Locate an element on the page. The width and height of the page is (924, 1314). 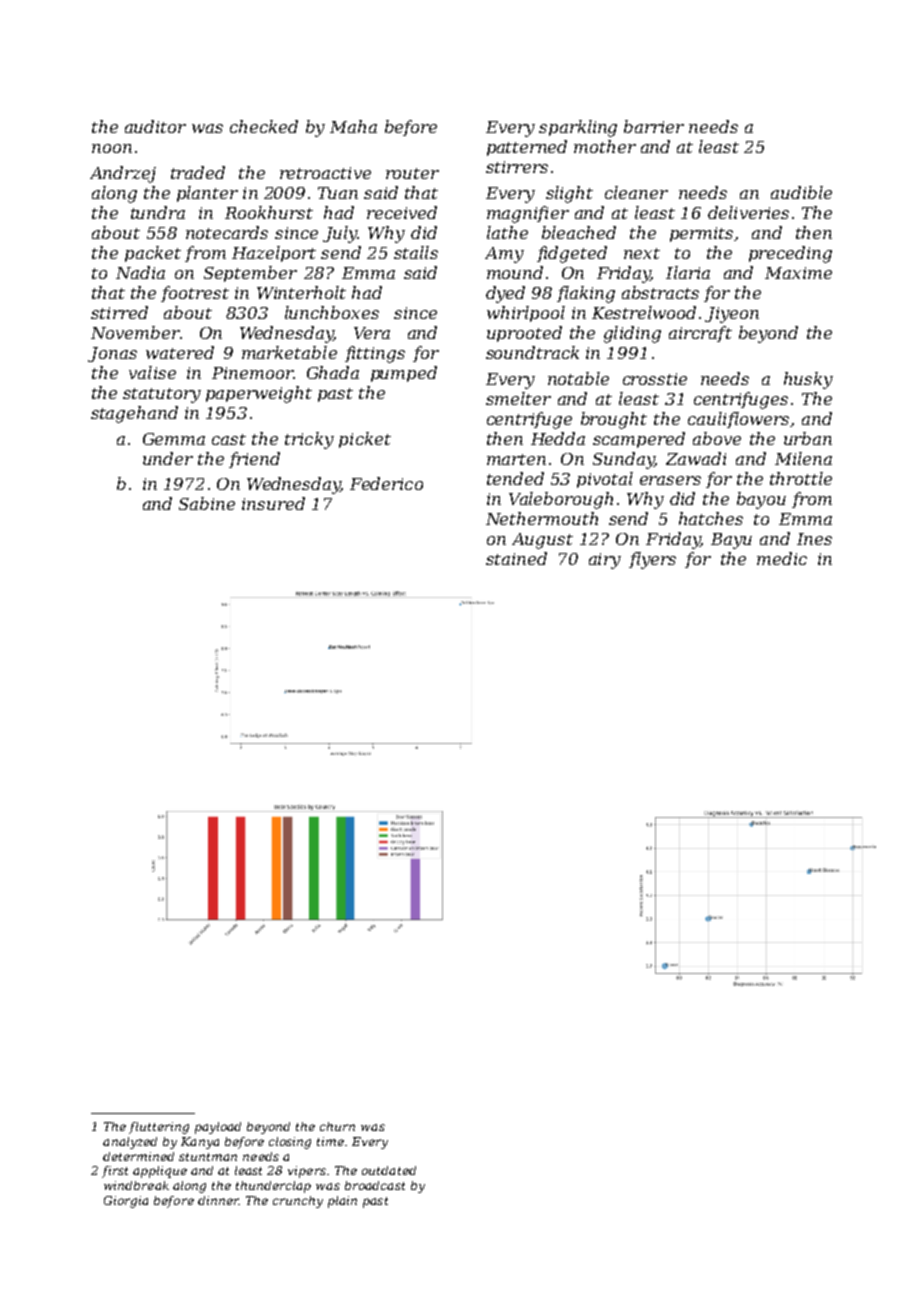
stained is located at coordinates (516, 558).
